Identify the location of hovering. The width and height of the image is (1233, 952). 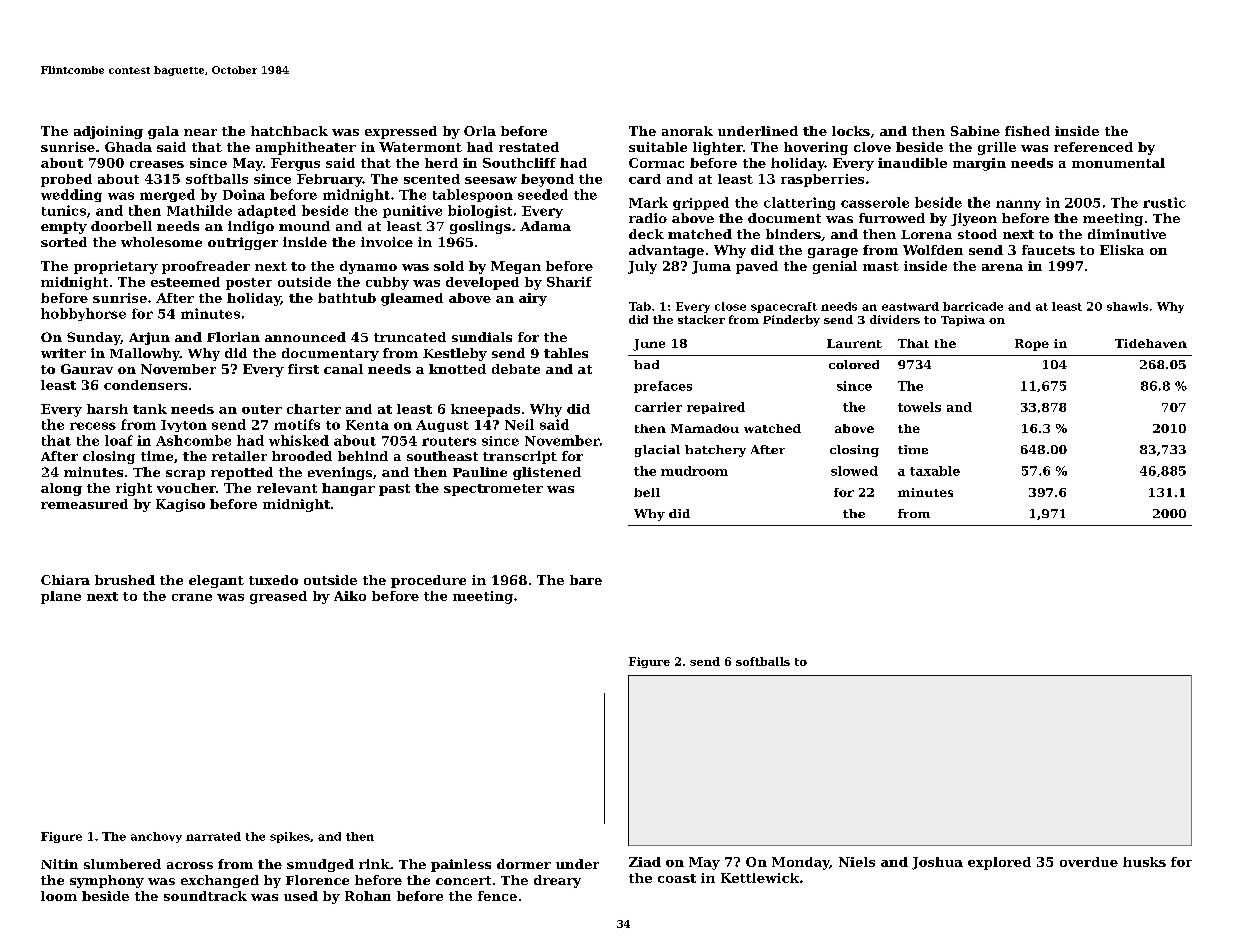
(816, 148).
